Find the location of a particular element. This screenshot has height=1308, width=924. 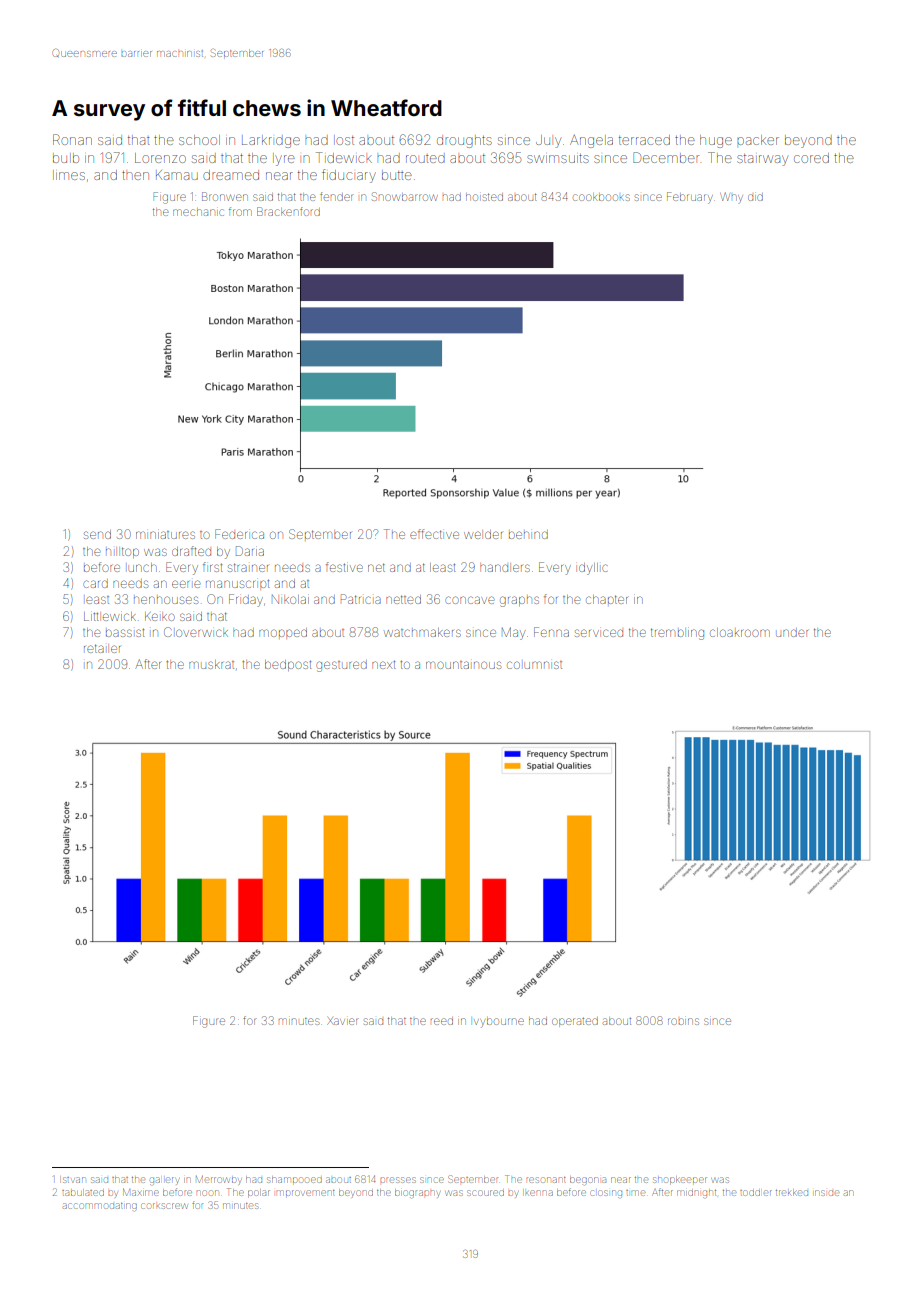

Brackenford is located at coordinates (288, 211).
